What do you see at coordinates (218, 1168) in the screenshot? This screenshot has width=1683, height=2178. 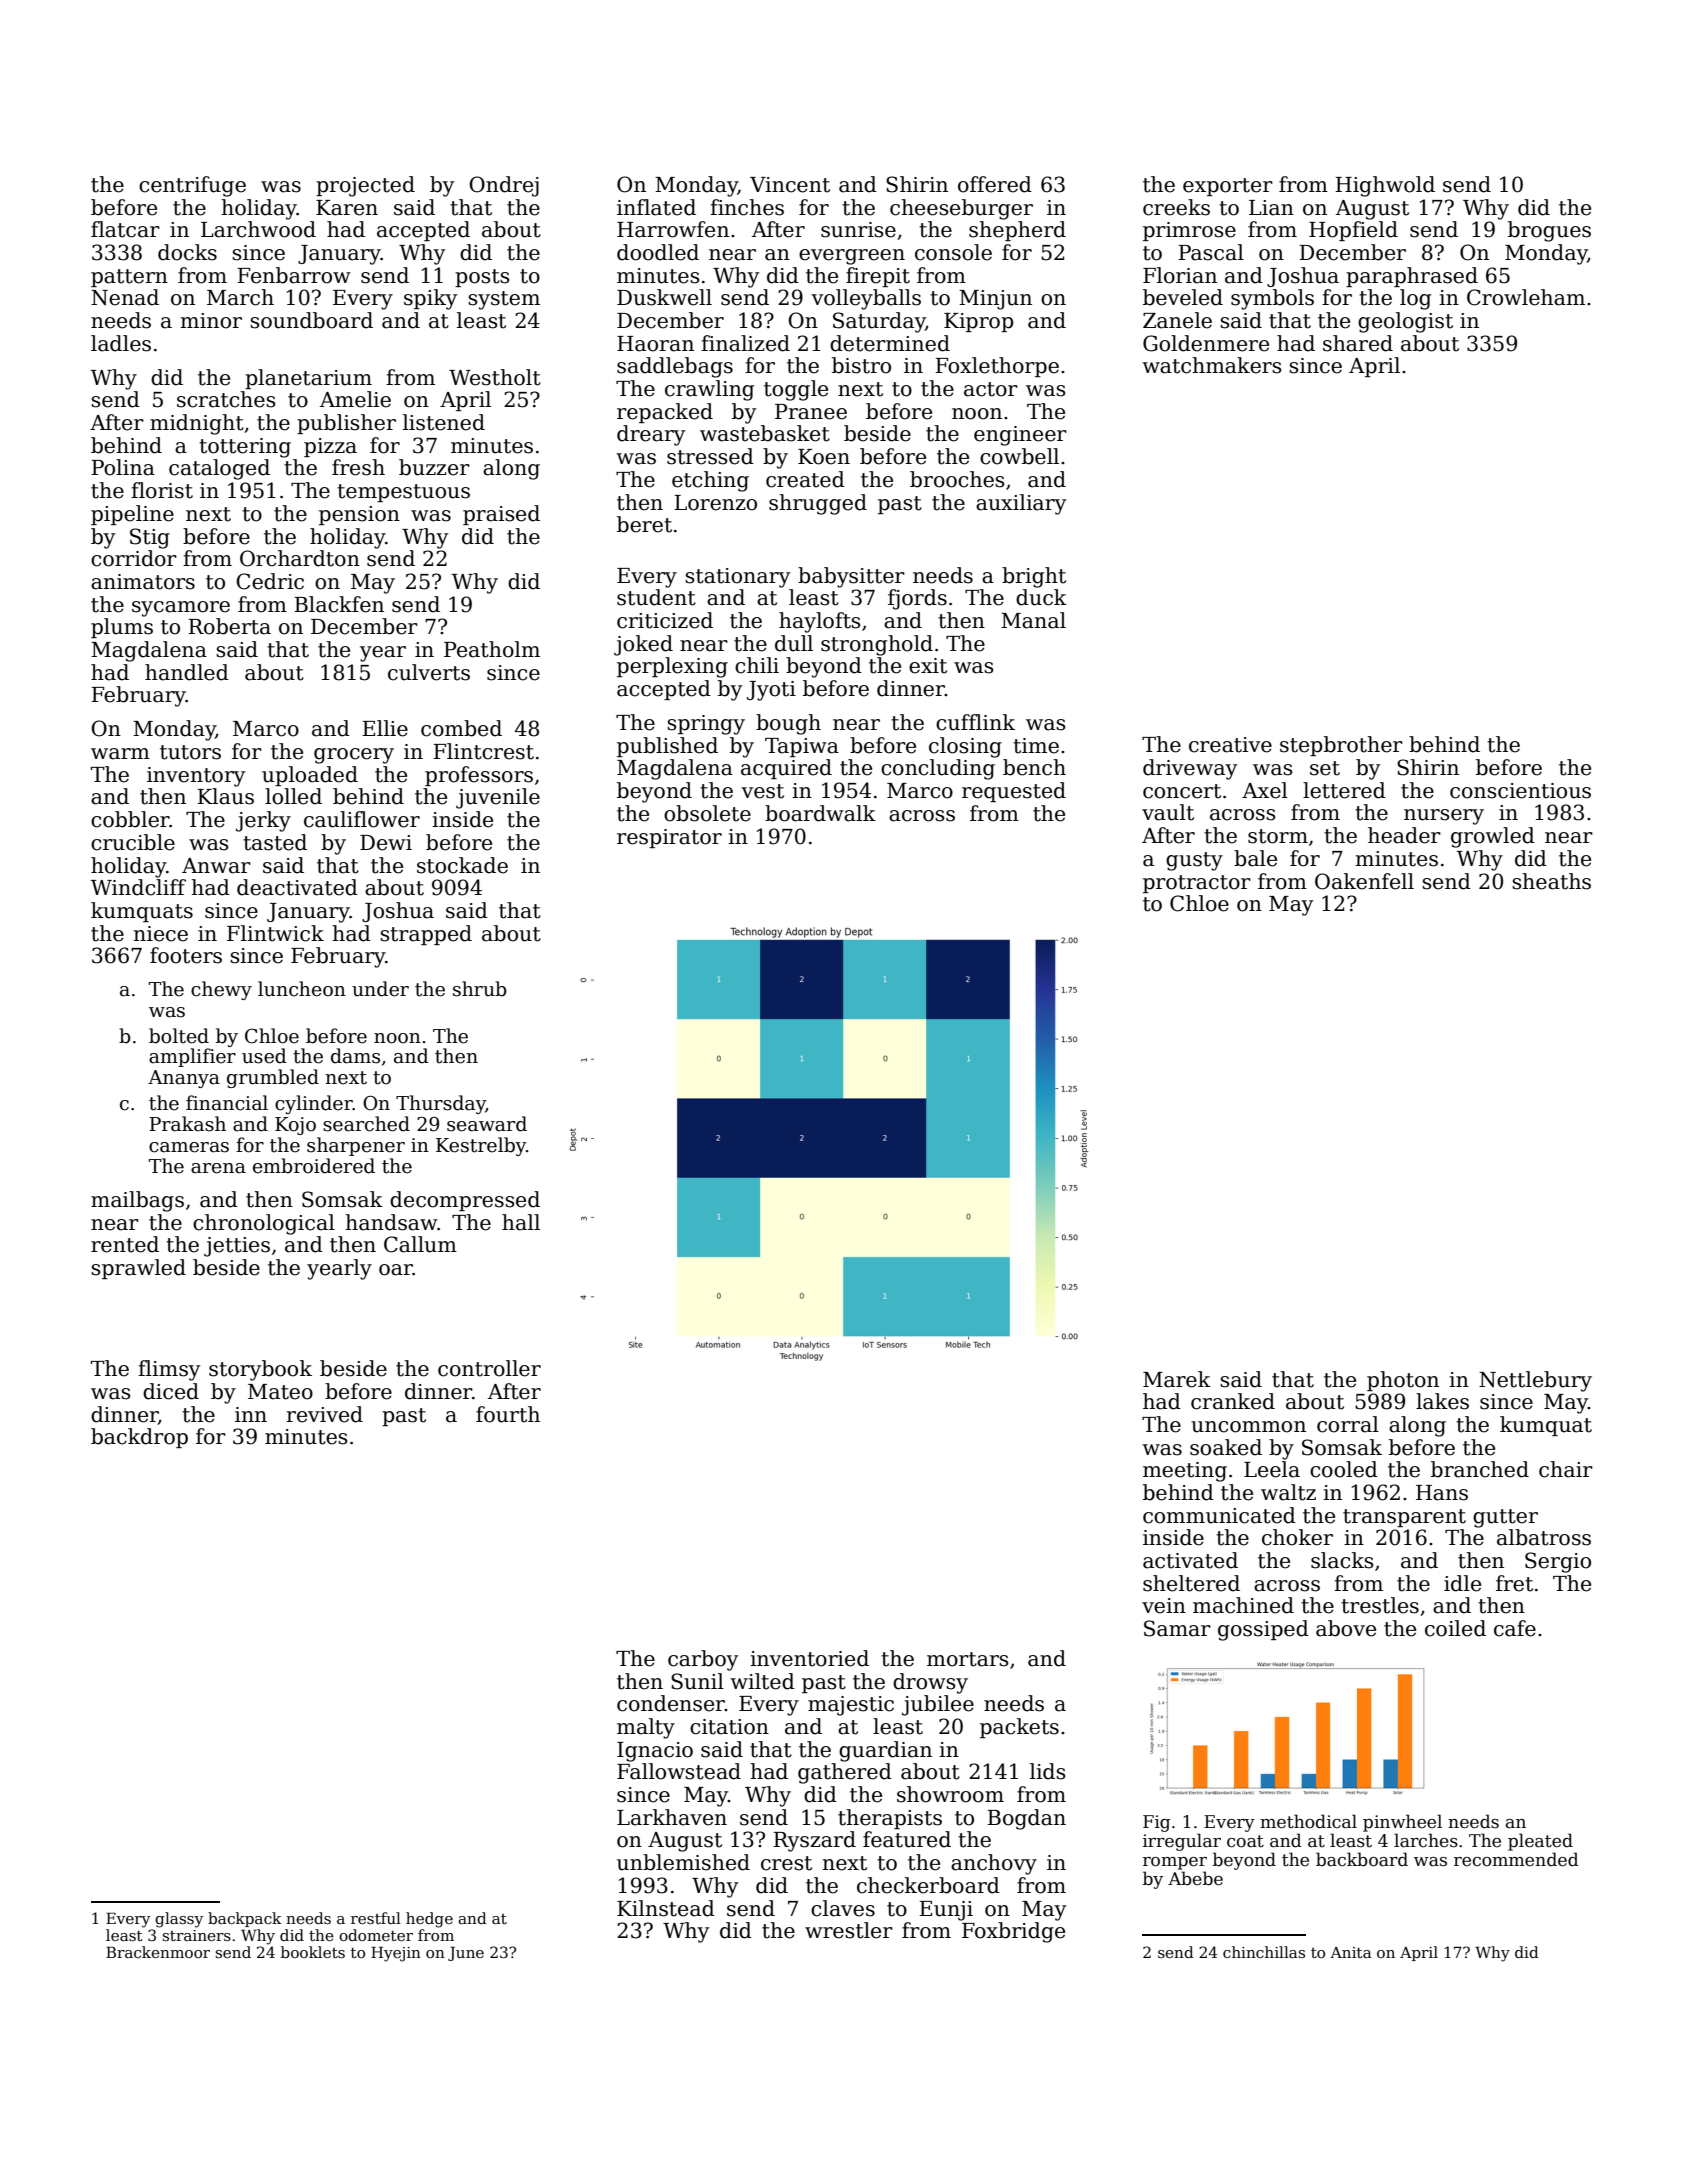 I see `arena` at bounding box center [218, 1168].
